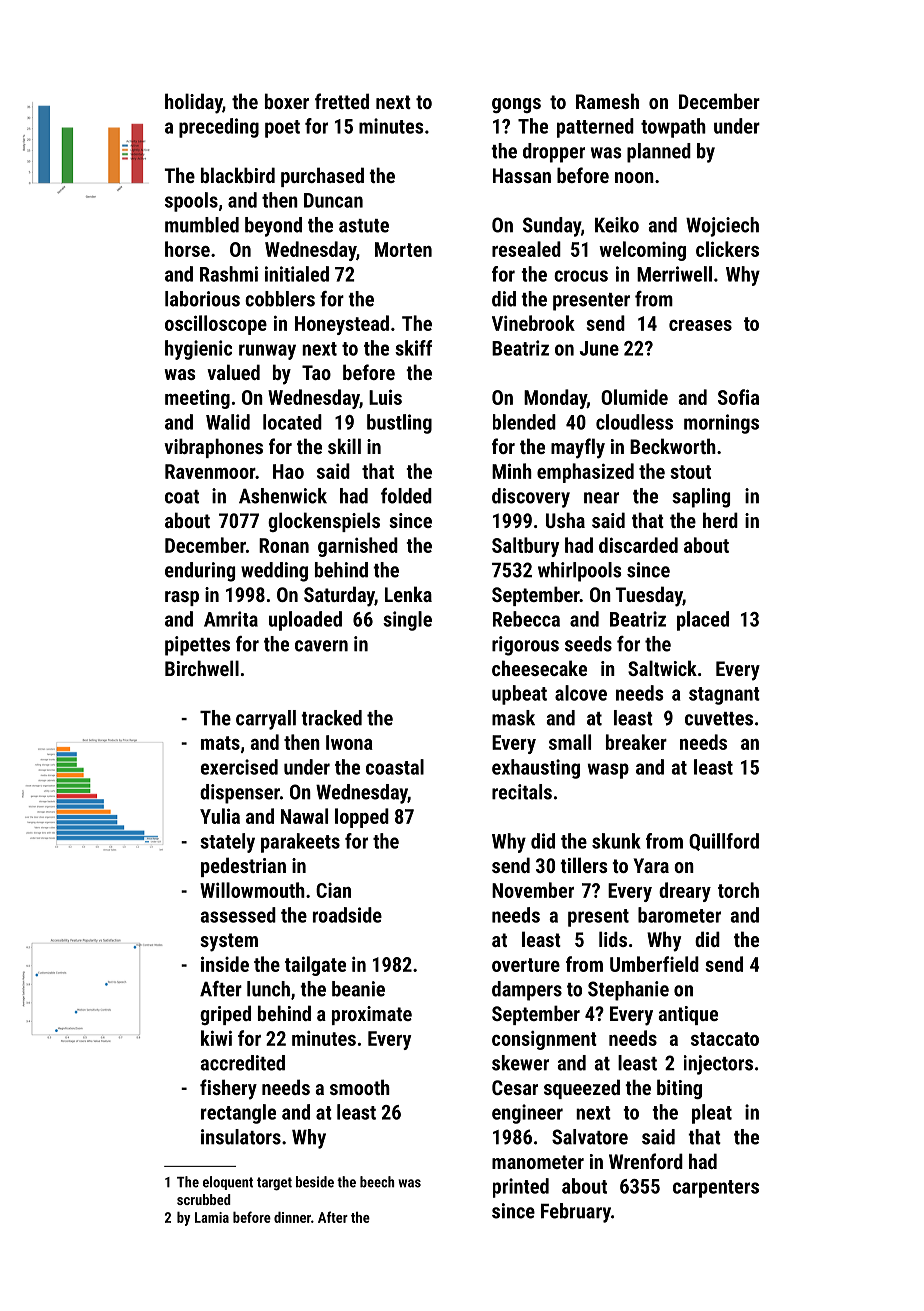 The width and height of the screenshot is (924, 1311). I want to click on cavern, so click(321, 646).
